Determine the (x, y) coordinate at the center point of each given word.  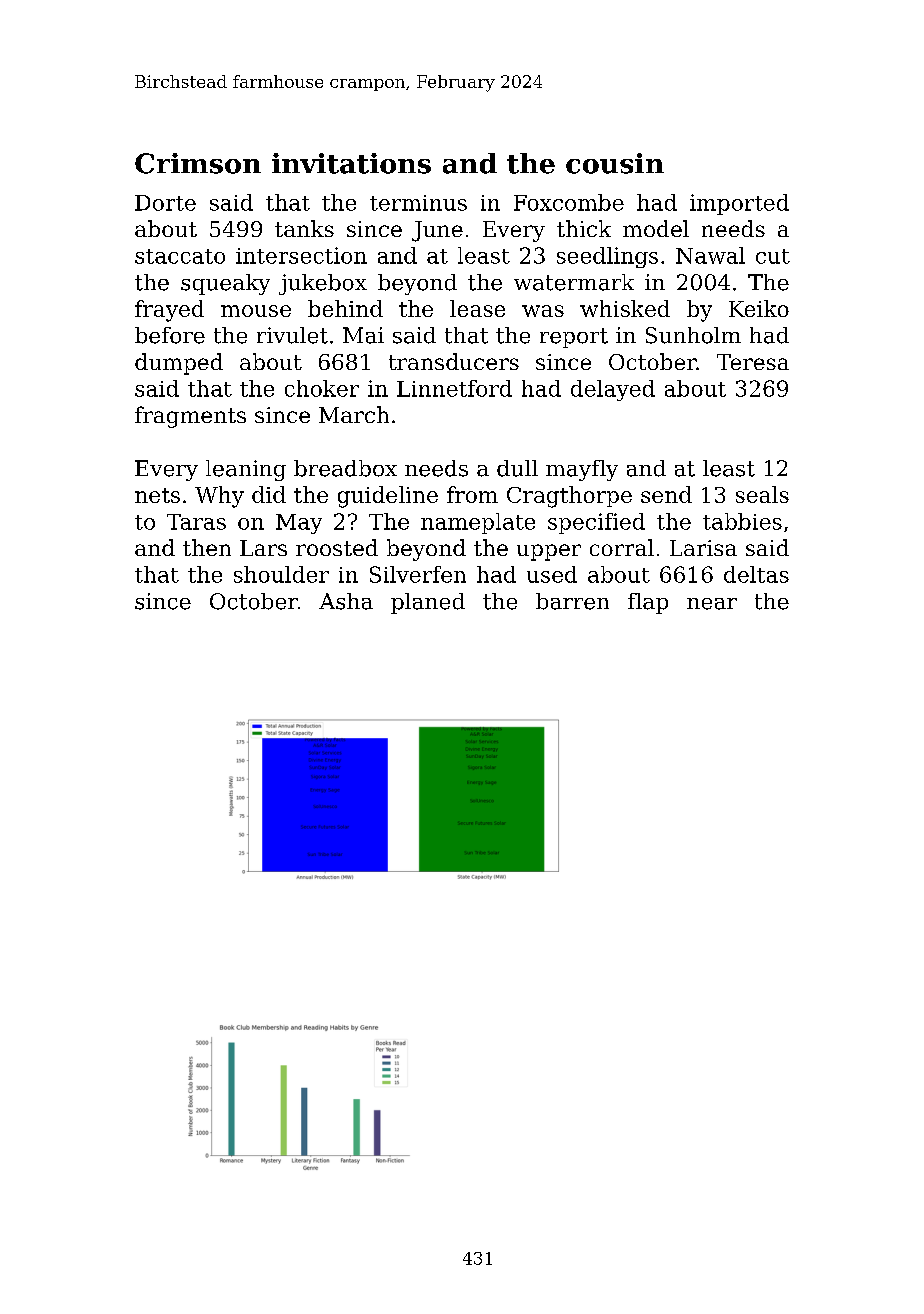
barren (572, 601)
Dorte (165, 203)
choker (322, 388)
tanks (304, 228)
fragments (190, 417)
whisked (625, 308)
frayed (169, 311)
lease (477, 308)
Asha (346, 601)
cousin (615, 163)
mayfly (582, 470)
